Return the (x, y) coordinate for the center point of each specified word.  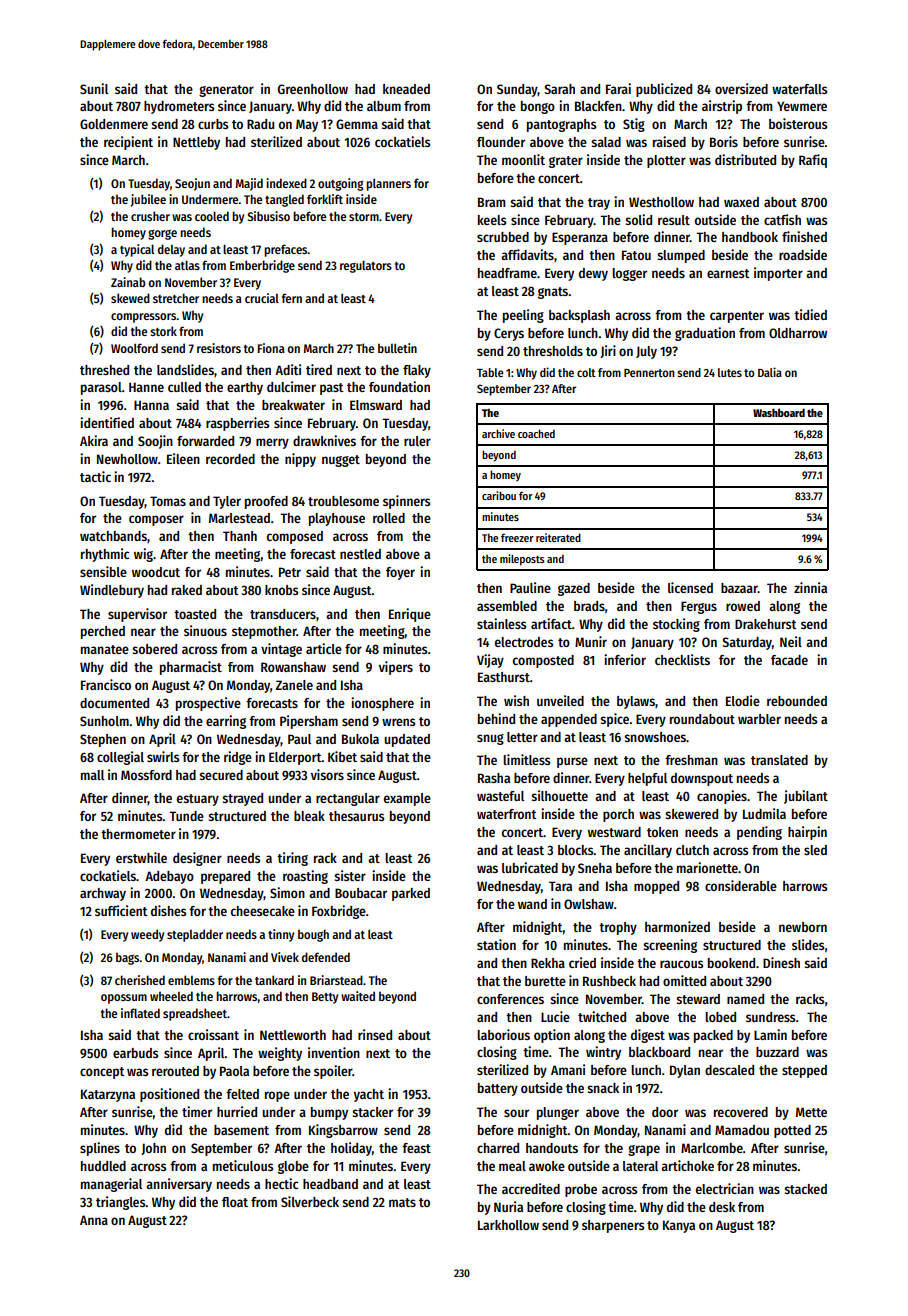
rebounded (797, 701)
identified (107, 422)
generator (226, 91)
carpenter (737, 317)
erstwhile (141, 857)
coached (536, 433)
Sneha (595, 868)
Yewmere (802, 106)
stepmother (264, 632)
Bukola (360, 739)
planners (388, 184)
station (496, 944)
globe (293, 1167)
